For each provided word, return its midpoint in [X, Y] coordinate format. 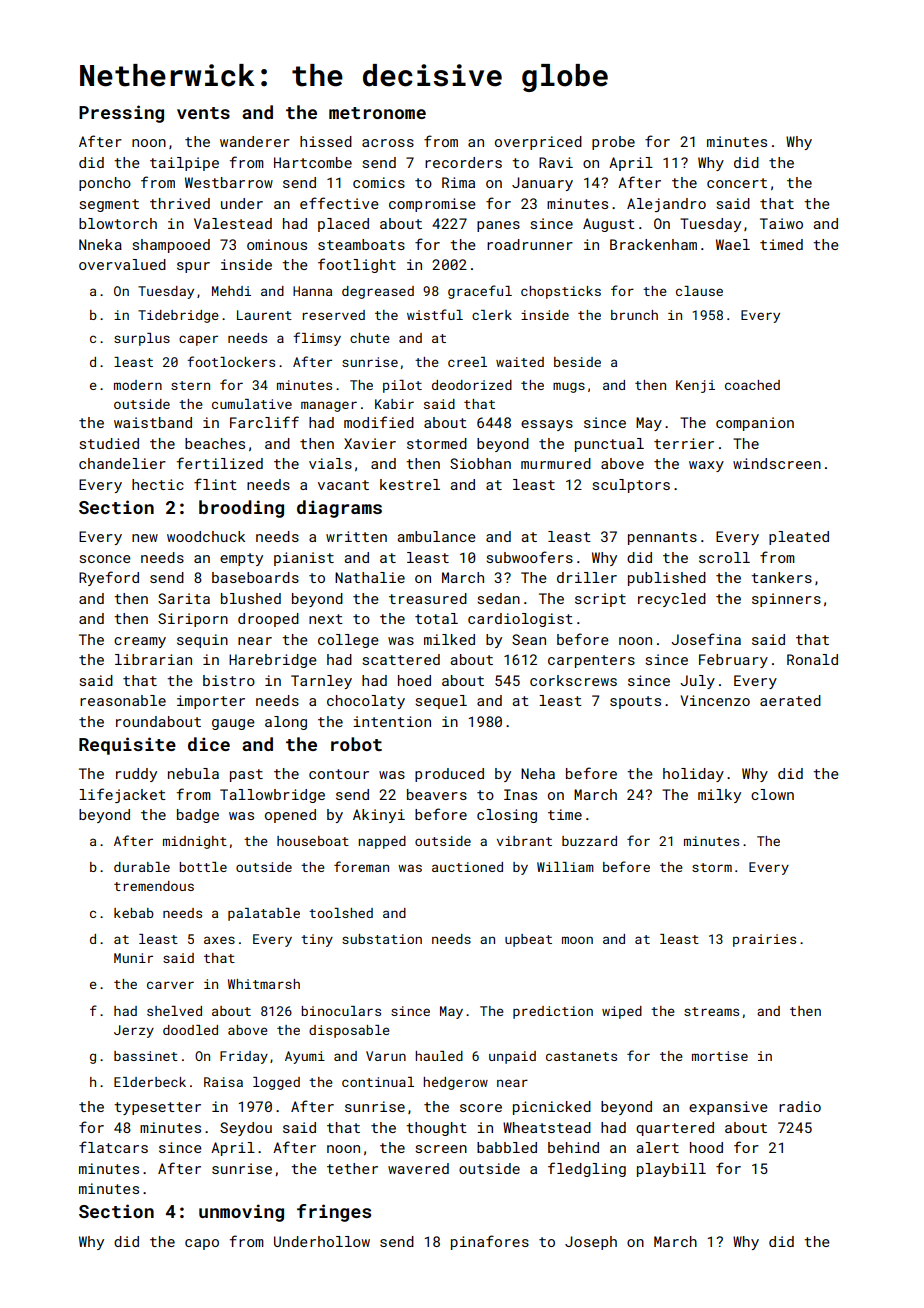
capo [202, 1244]
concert [737, 183]
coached [752, 385]
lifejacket [122, 795]
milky [719, 796]
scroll [724, 557]
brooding [241, 509]
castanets [581, 1056]
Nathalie [370, 577]
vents [203, 113]
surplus [142, 339]
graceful [480, 292]
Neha [538, 773]
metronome [377, 113]
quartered [675, 1129]
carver [170, 985]
